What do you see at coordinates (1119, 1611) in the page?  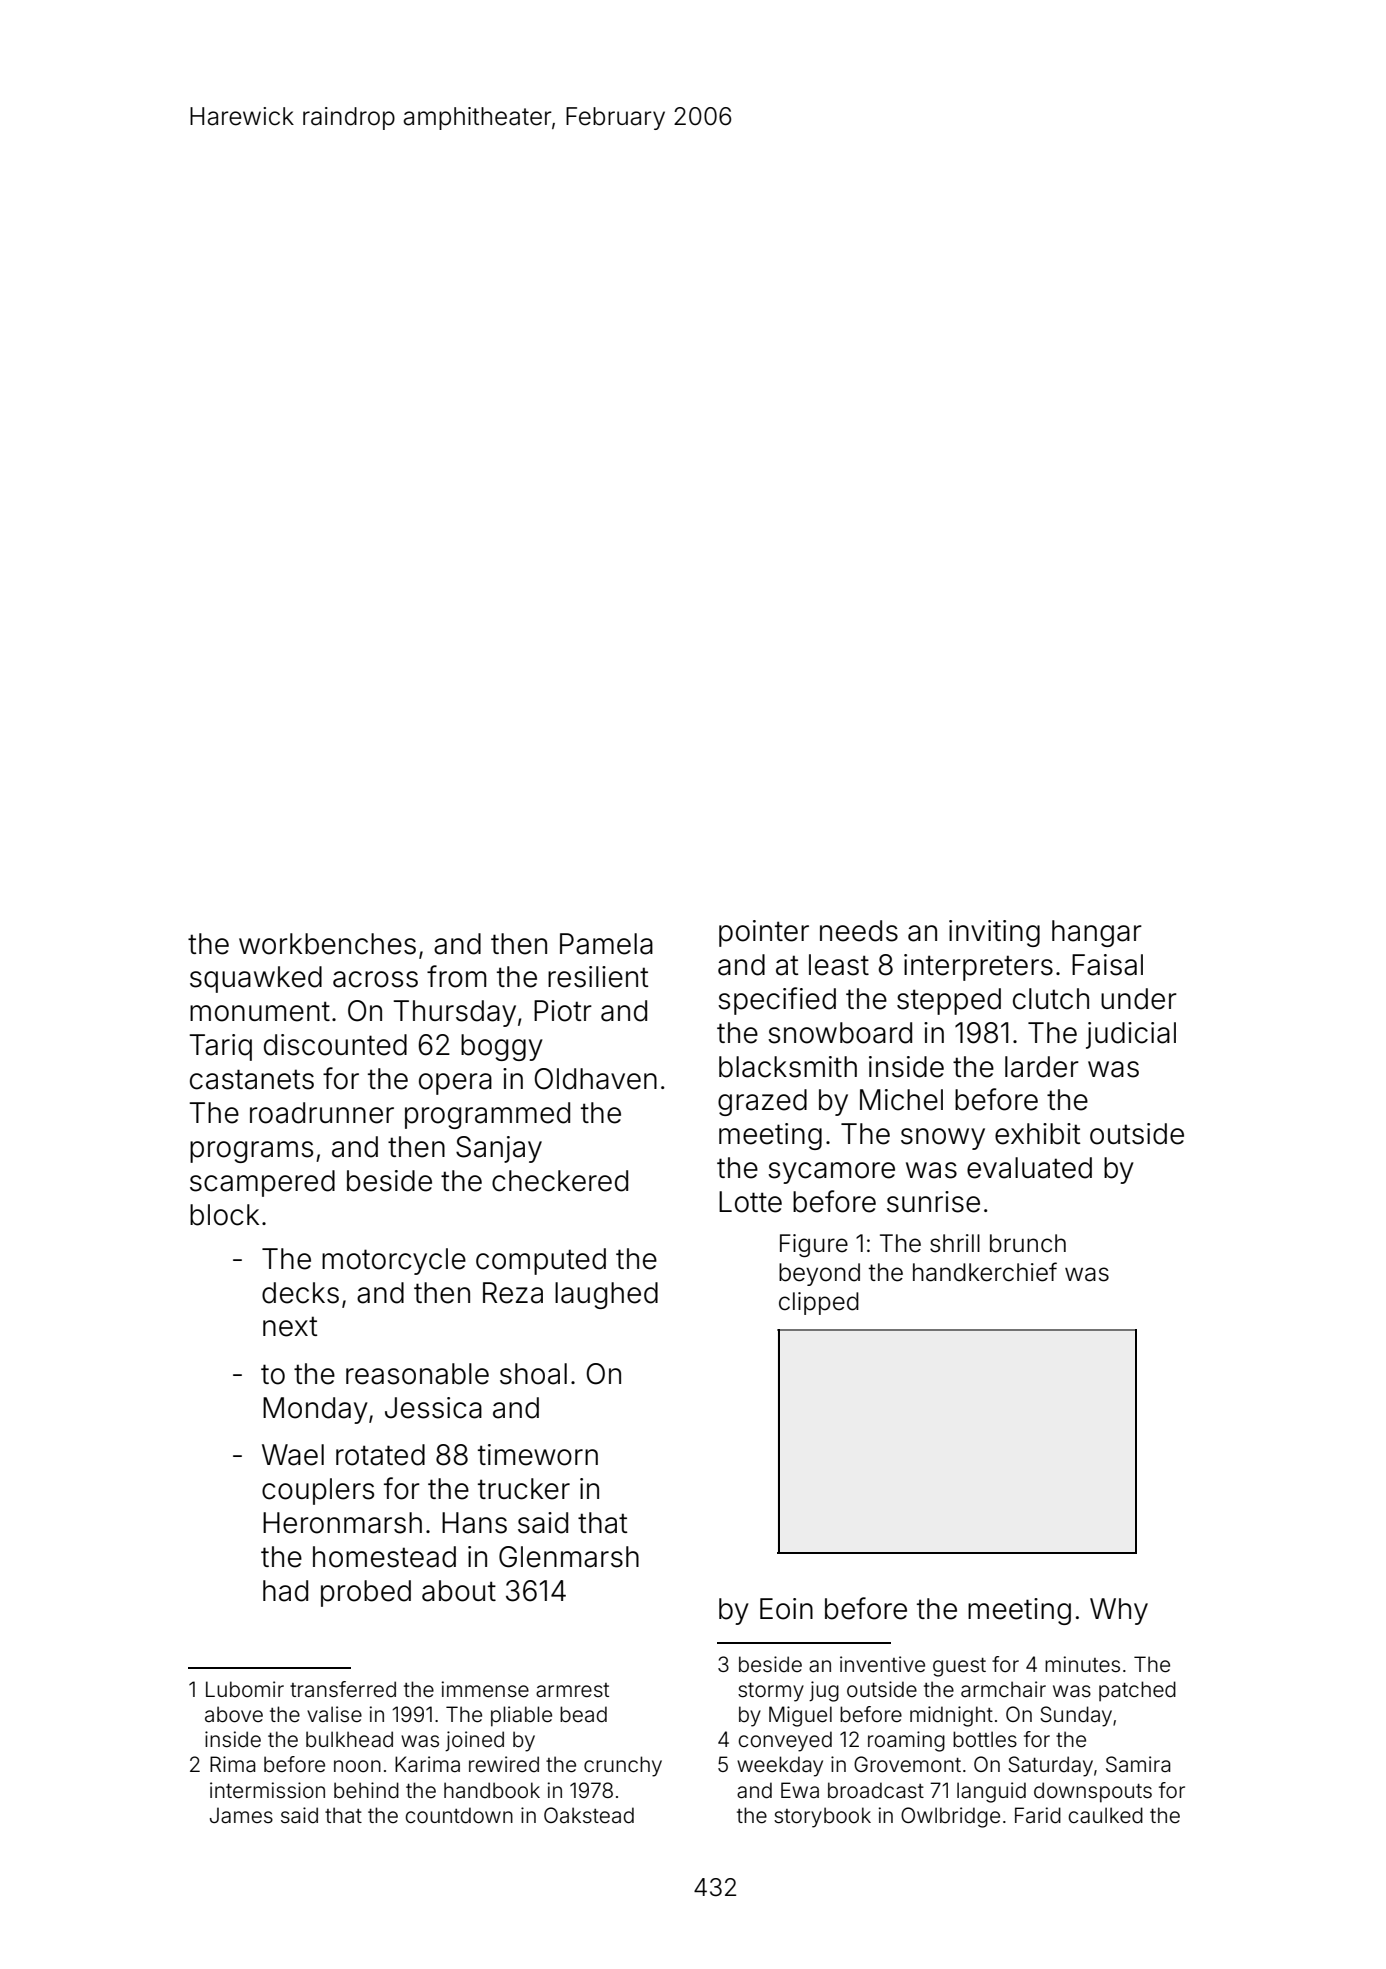 I see `Why` at bounding box center [1119, 1611].
